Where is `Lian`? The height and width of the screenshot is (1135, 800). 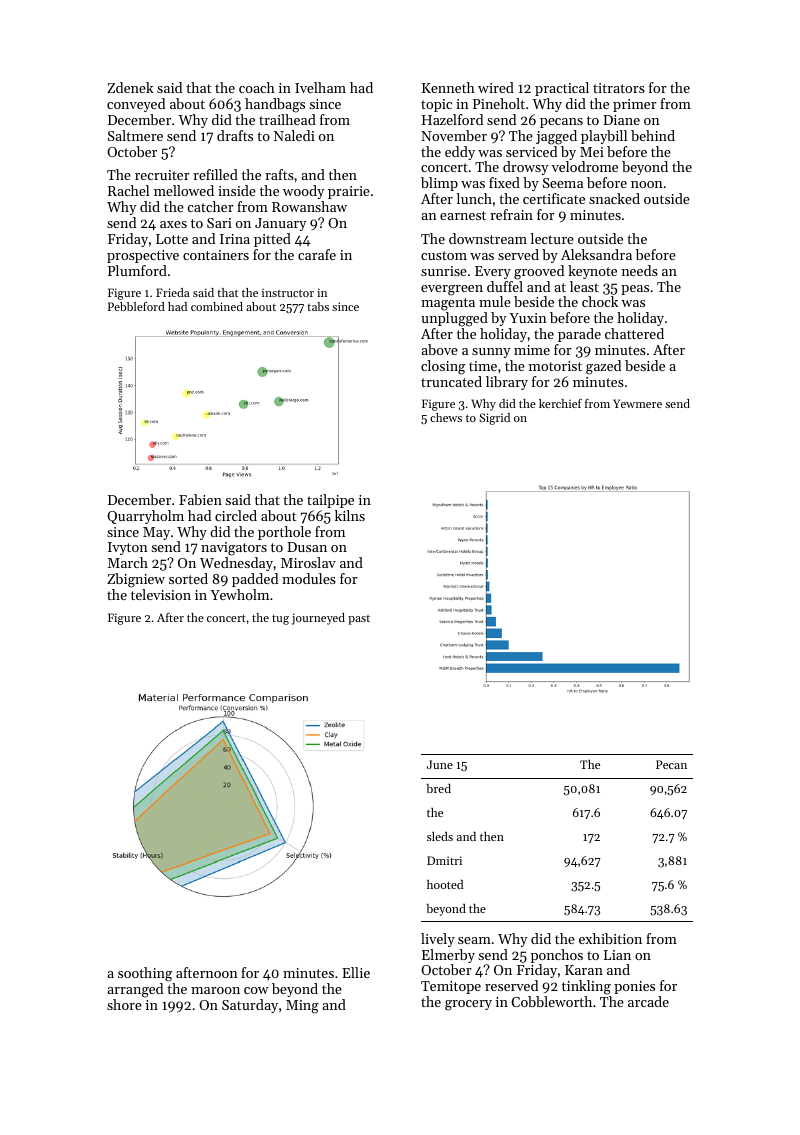 Lian is located at coordinates (617, 955).
